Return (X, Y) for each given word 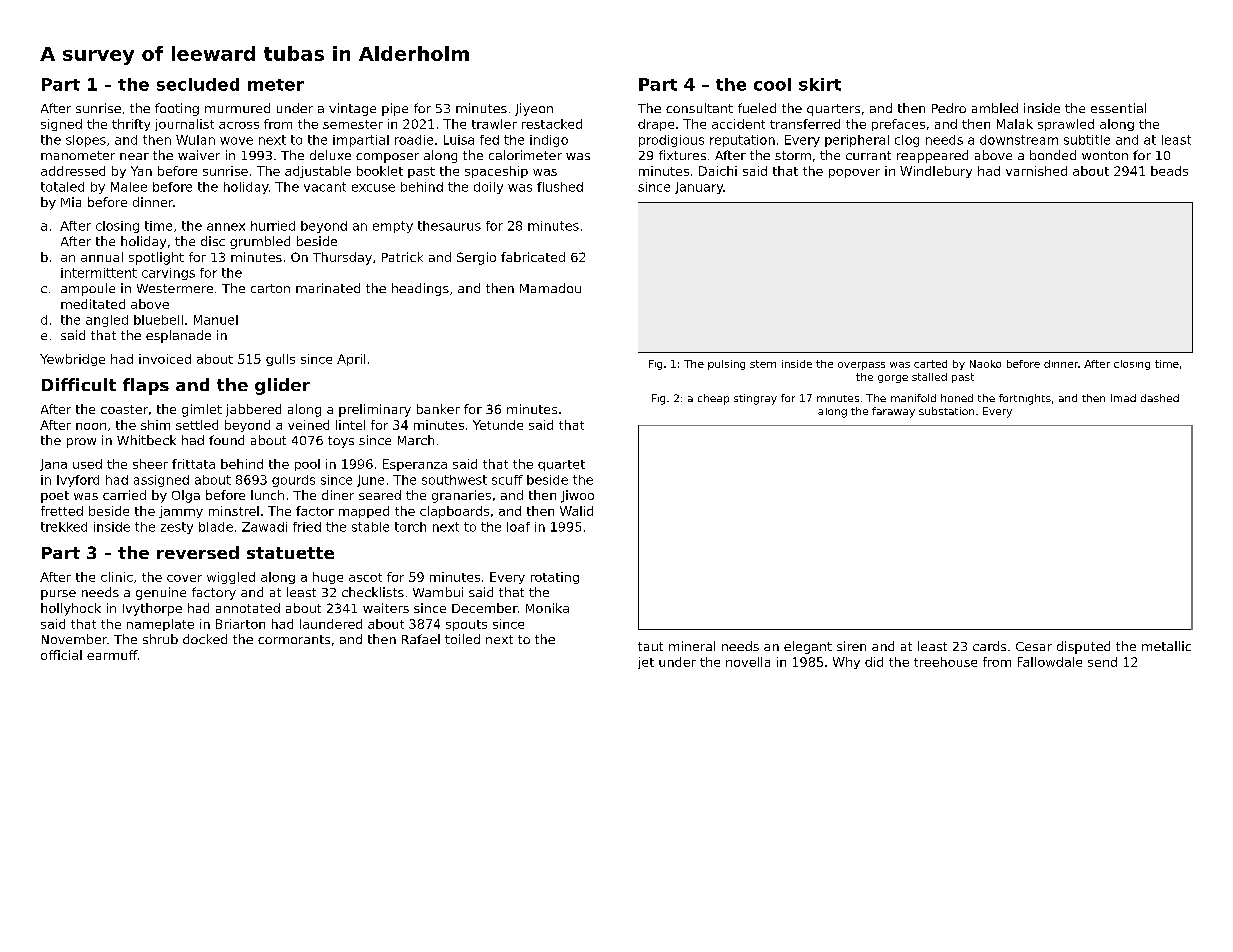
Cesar (1034, 646)
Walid (576, 511)
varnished (1036, 171)
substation (946, 411)
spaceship (496, 172)
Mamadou (550, 288)
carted (930, 364)
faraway (893, 412)
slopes (86, 141)
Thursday (342, 258)
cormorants (294, 639)
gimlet (202, 410)
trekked (64, 527)
